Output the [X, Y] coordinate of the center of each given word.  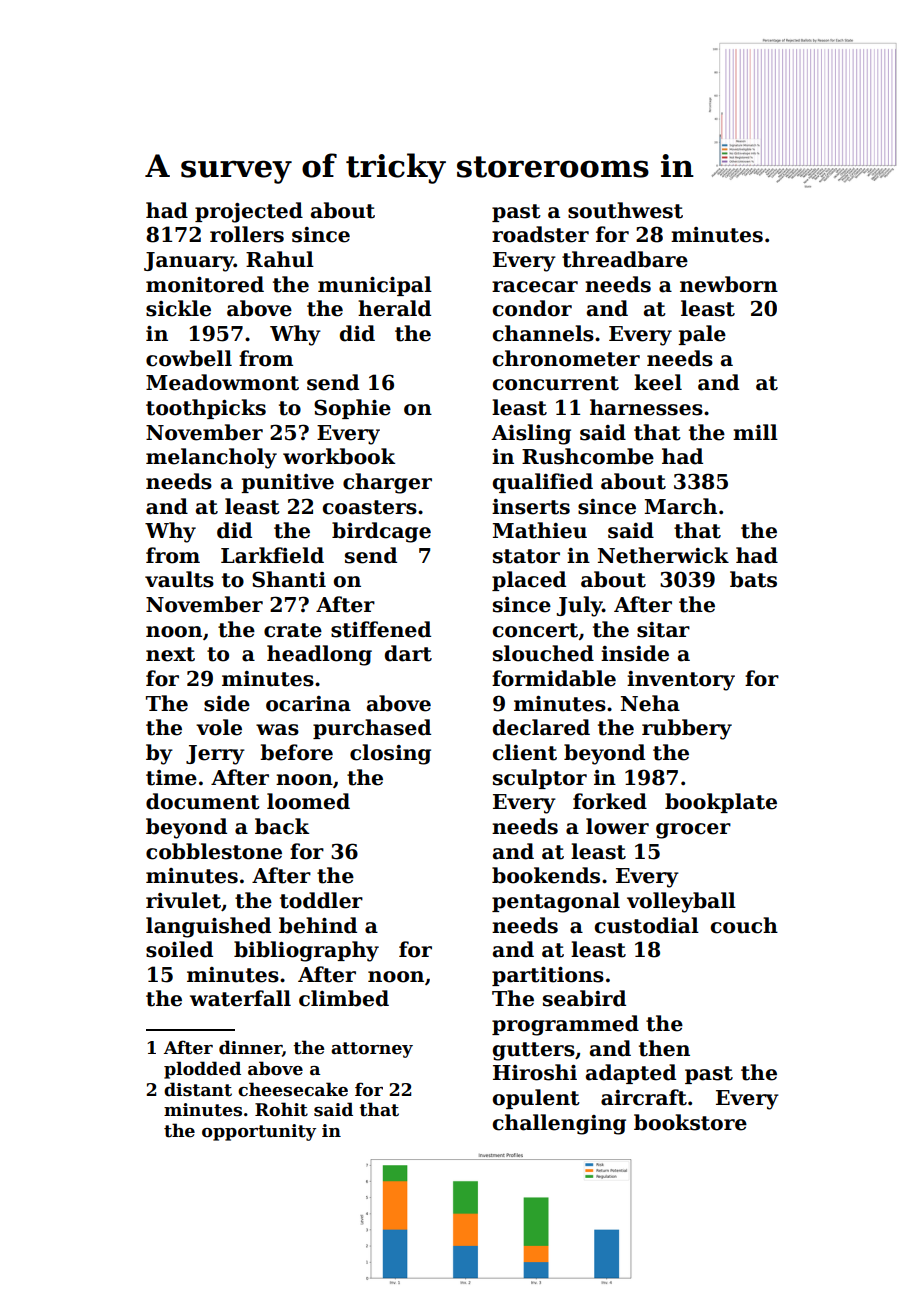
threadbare [625, 259]
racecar [535, 287]
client [525, 752]
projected [249, 212]
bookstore [690, 1122]
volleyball [681, 902]
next [170, 654]
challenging [559, 1124]
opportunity [259, 1132]
